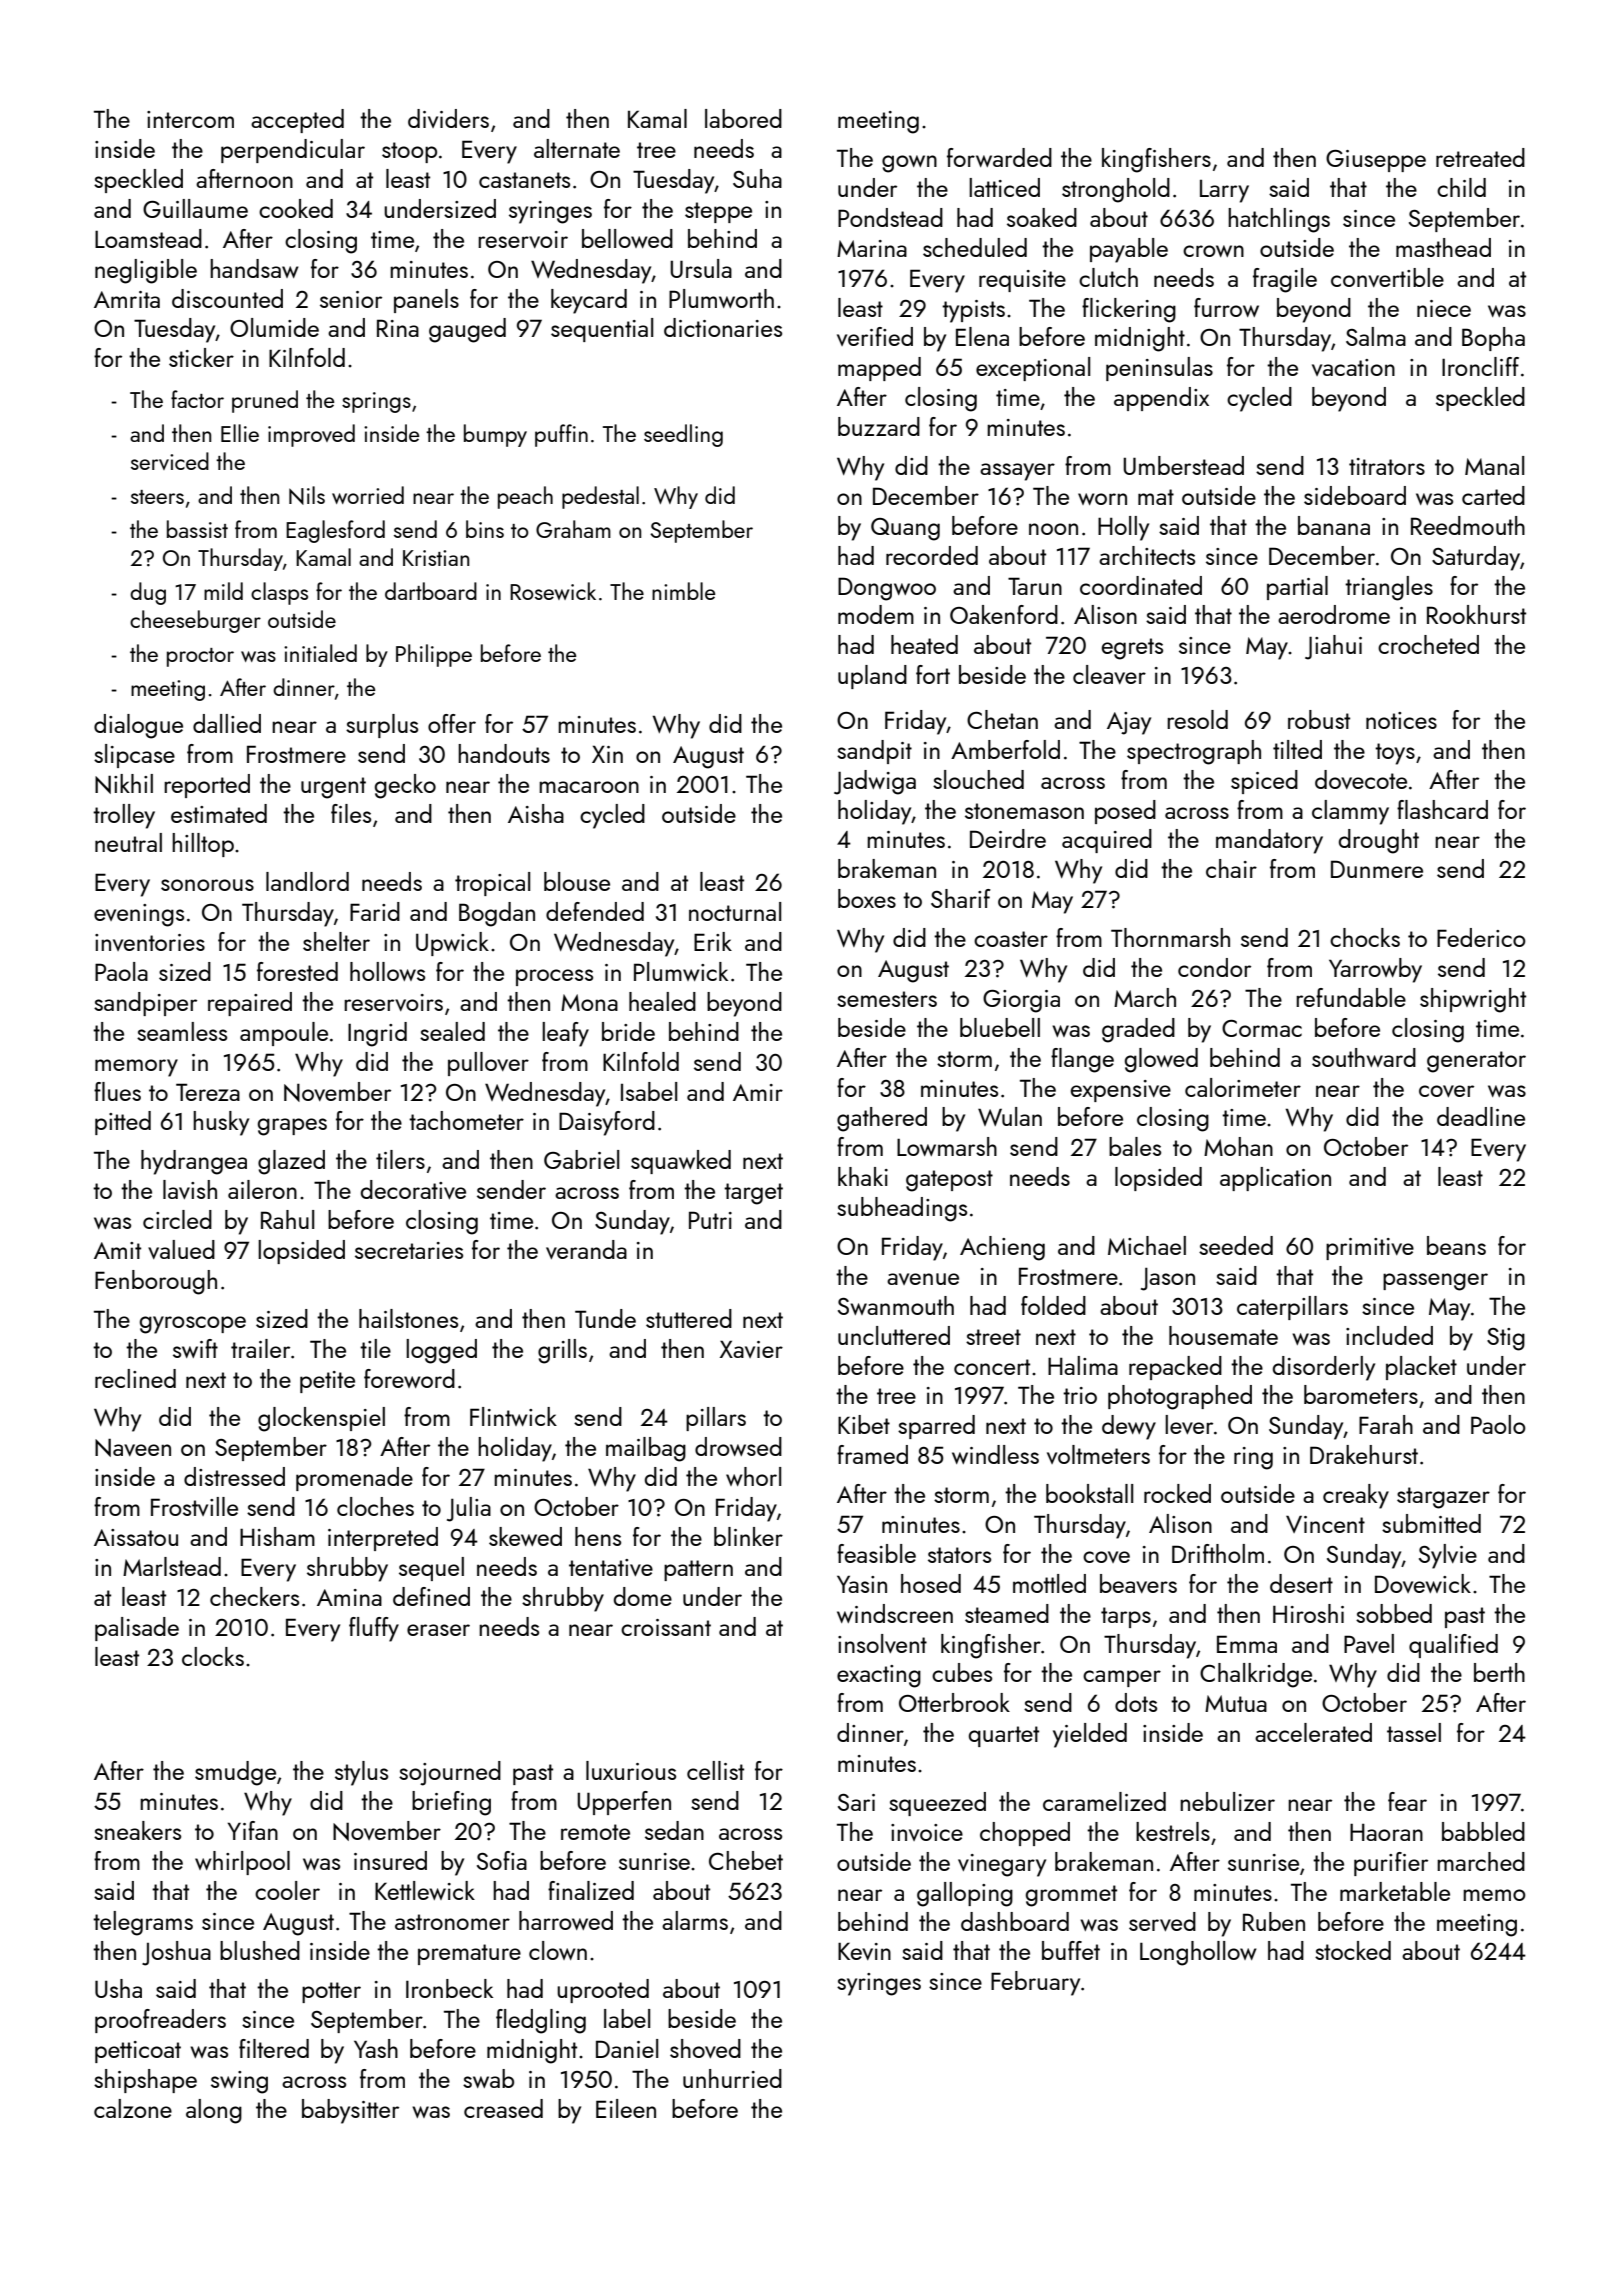 The image size is (1620, 2292). I want to click on reported, so click(207, 786).
